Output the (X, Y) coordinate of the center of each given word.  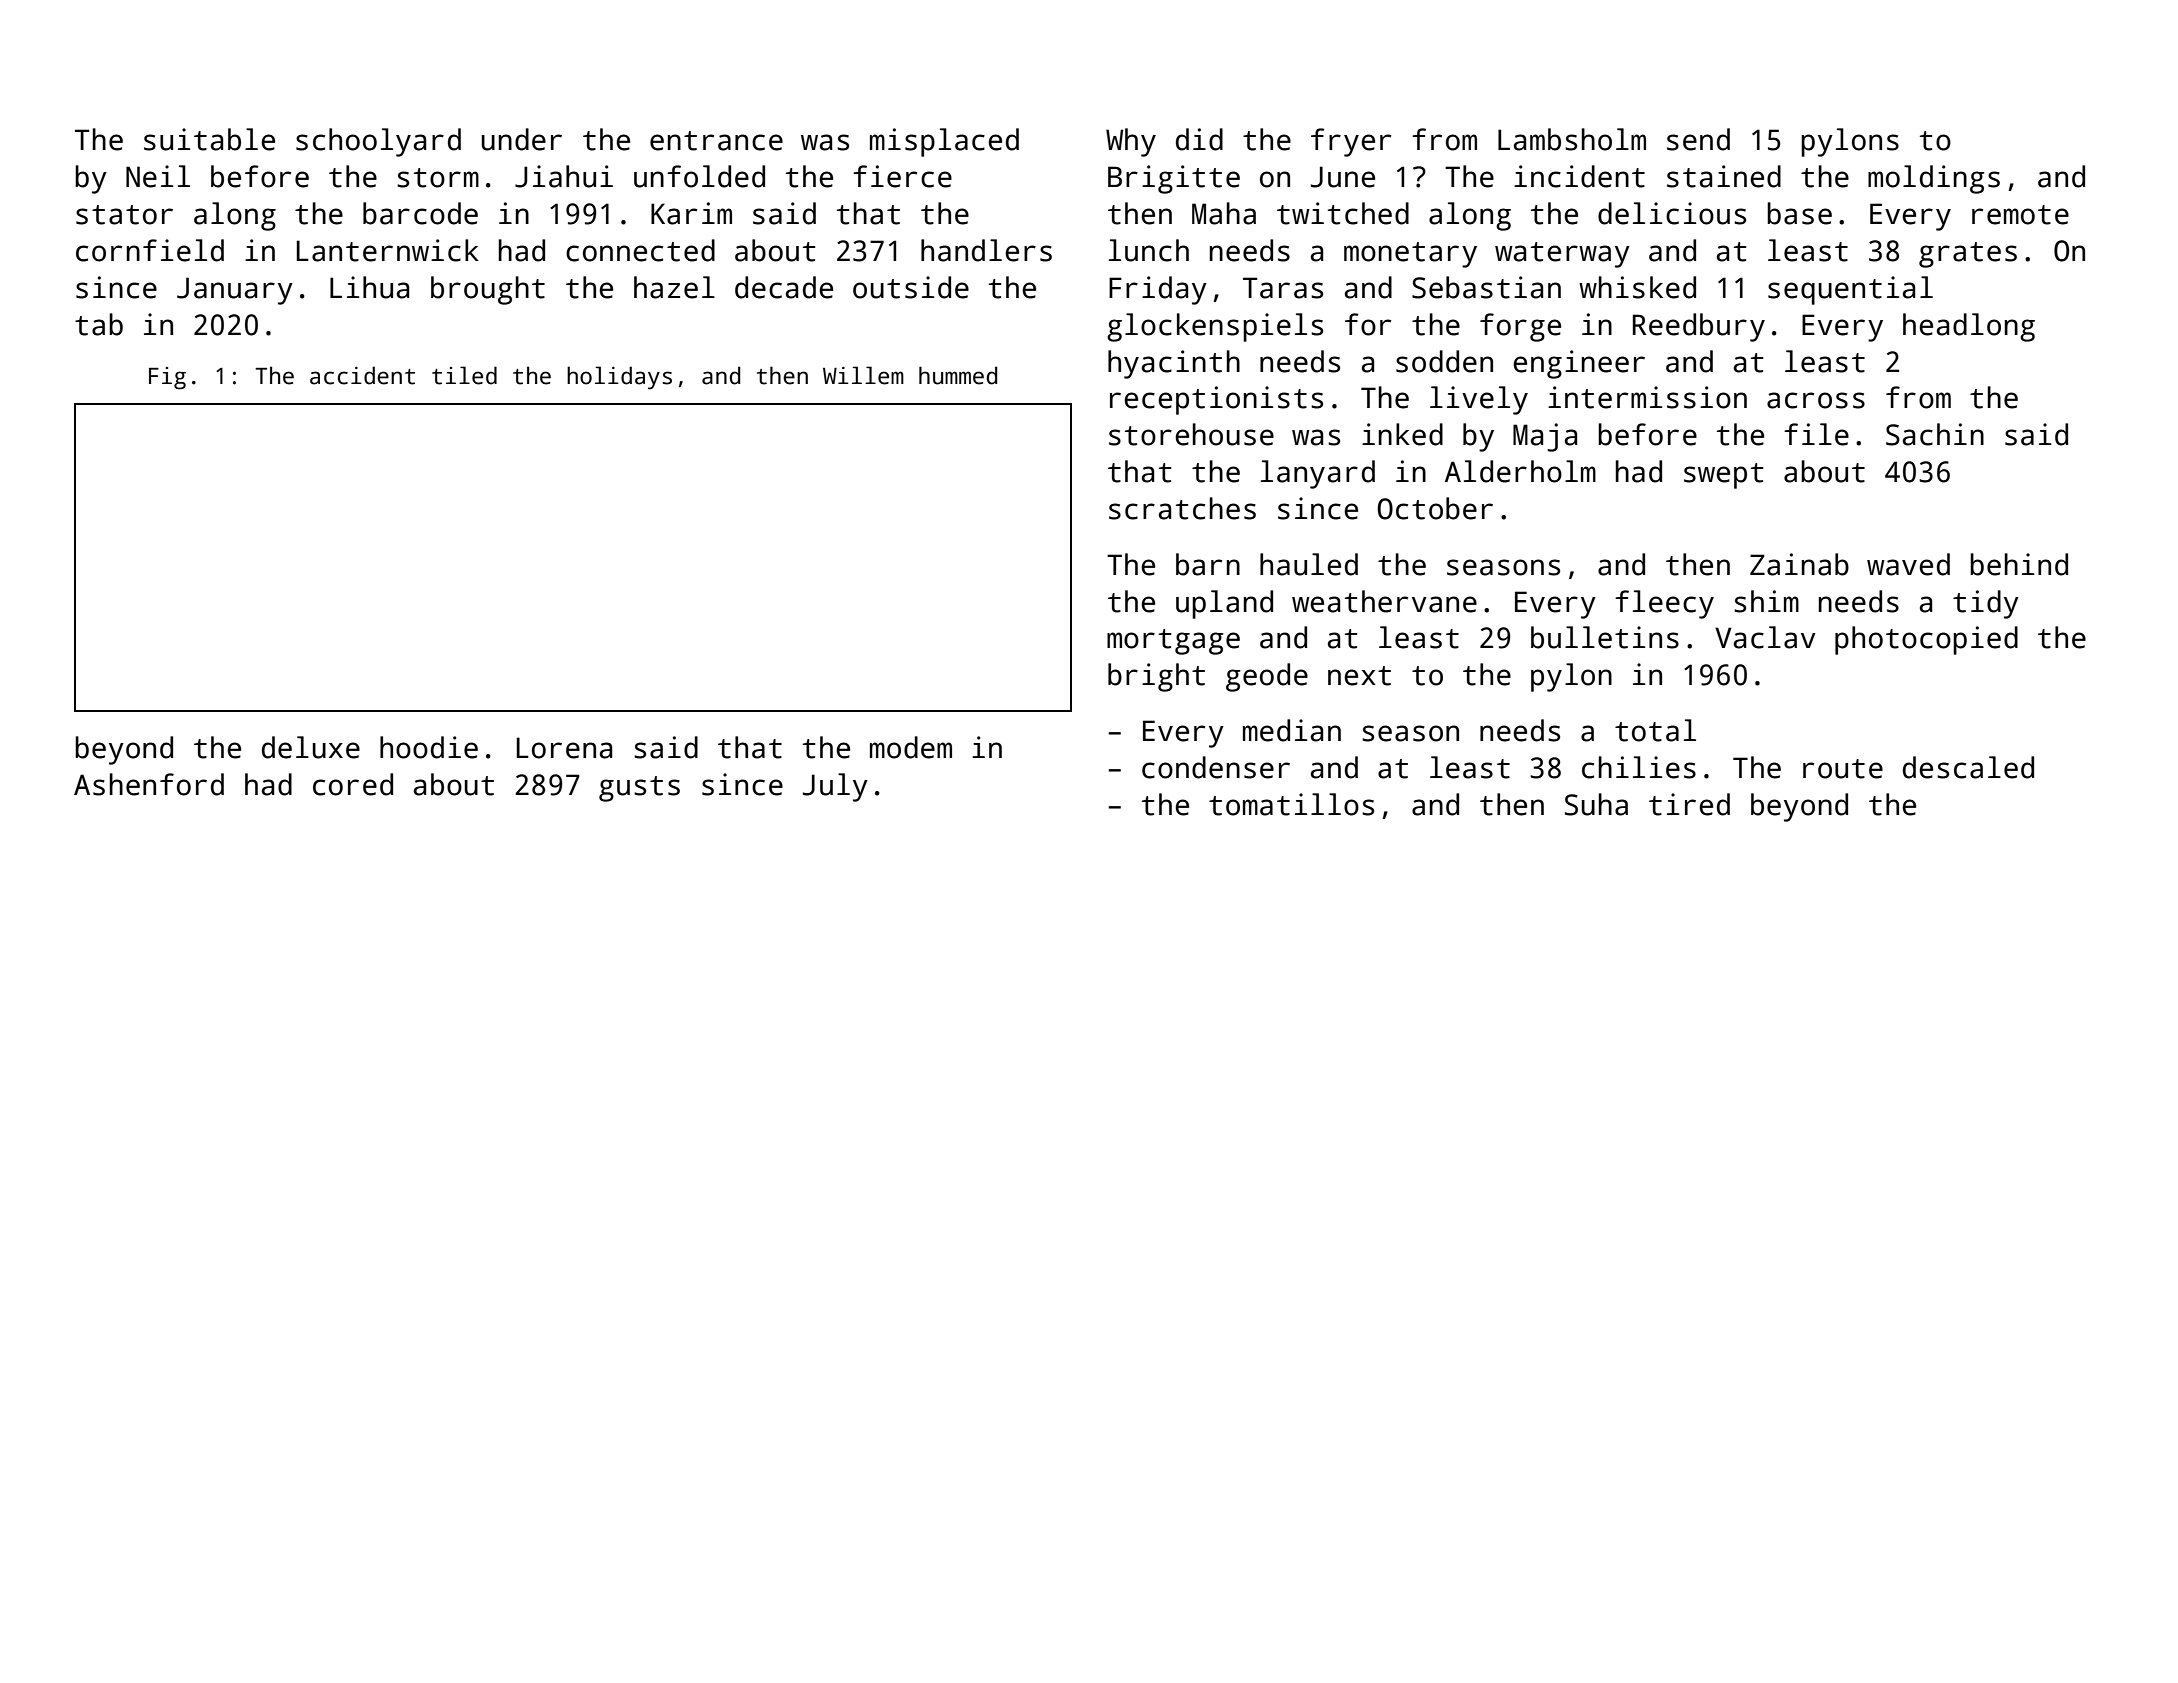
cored (353, 784)
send (1698, 139)
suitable (209, 139)
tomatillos (1291, 804)
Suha (1596, 804)
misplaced (944, 142)
